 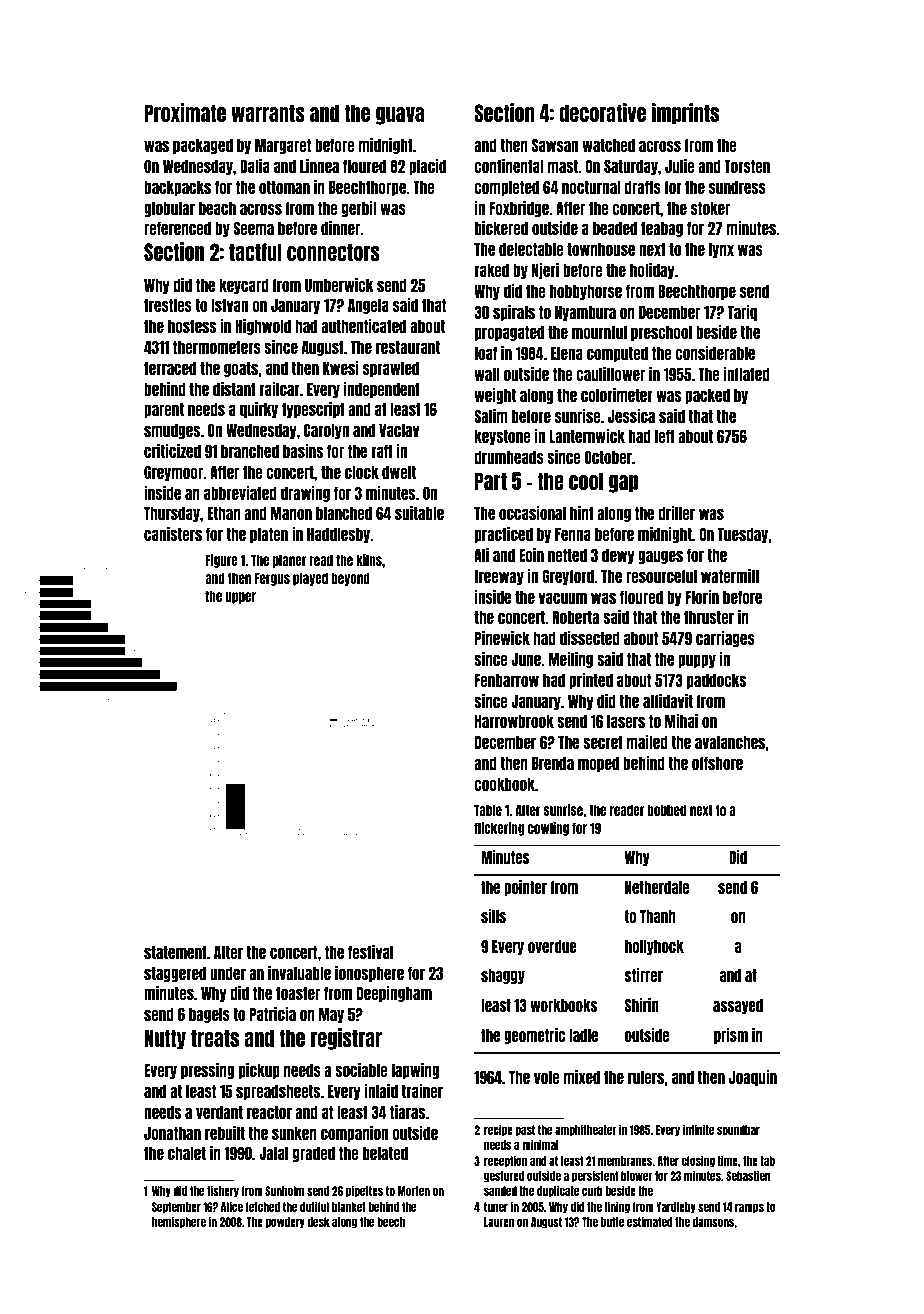 I want to click on guava, so click(x=400, y=116).
